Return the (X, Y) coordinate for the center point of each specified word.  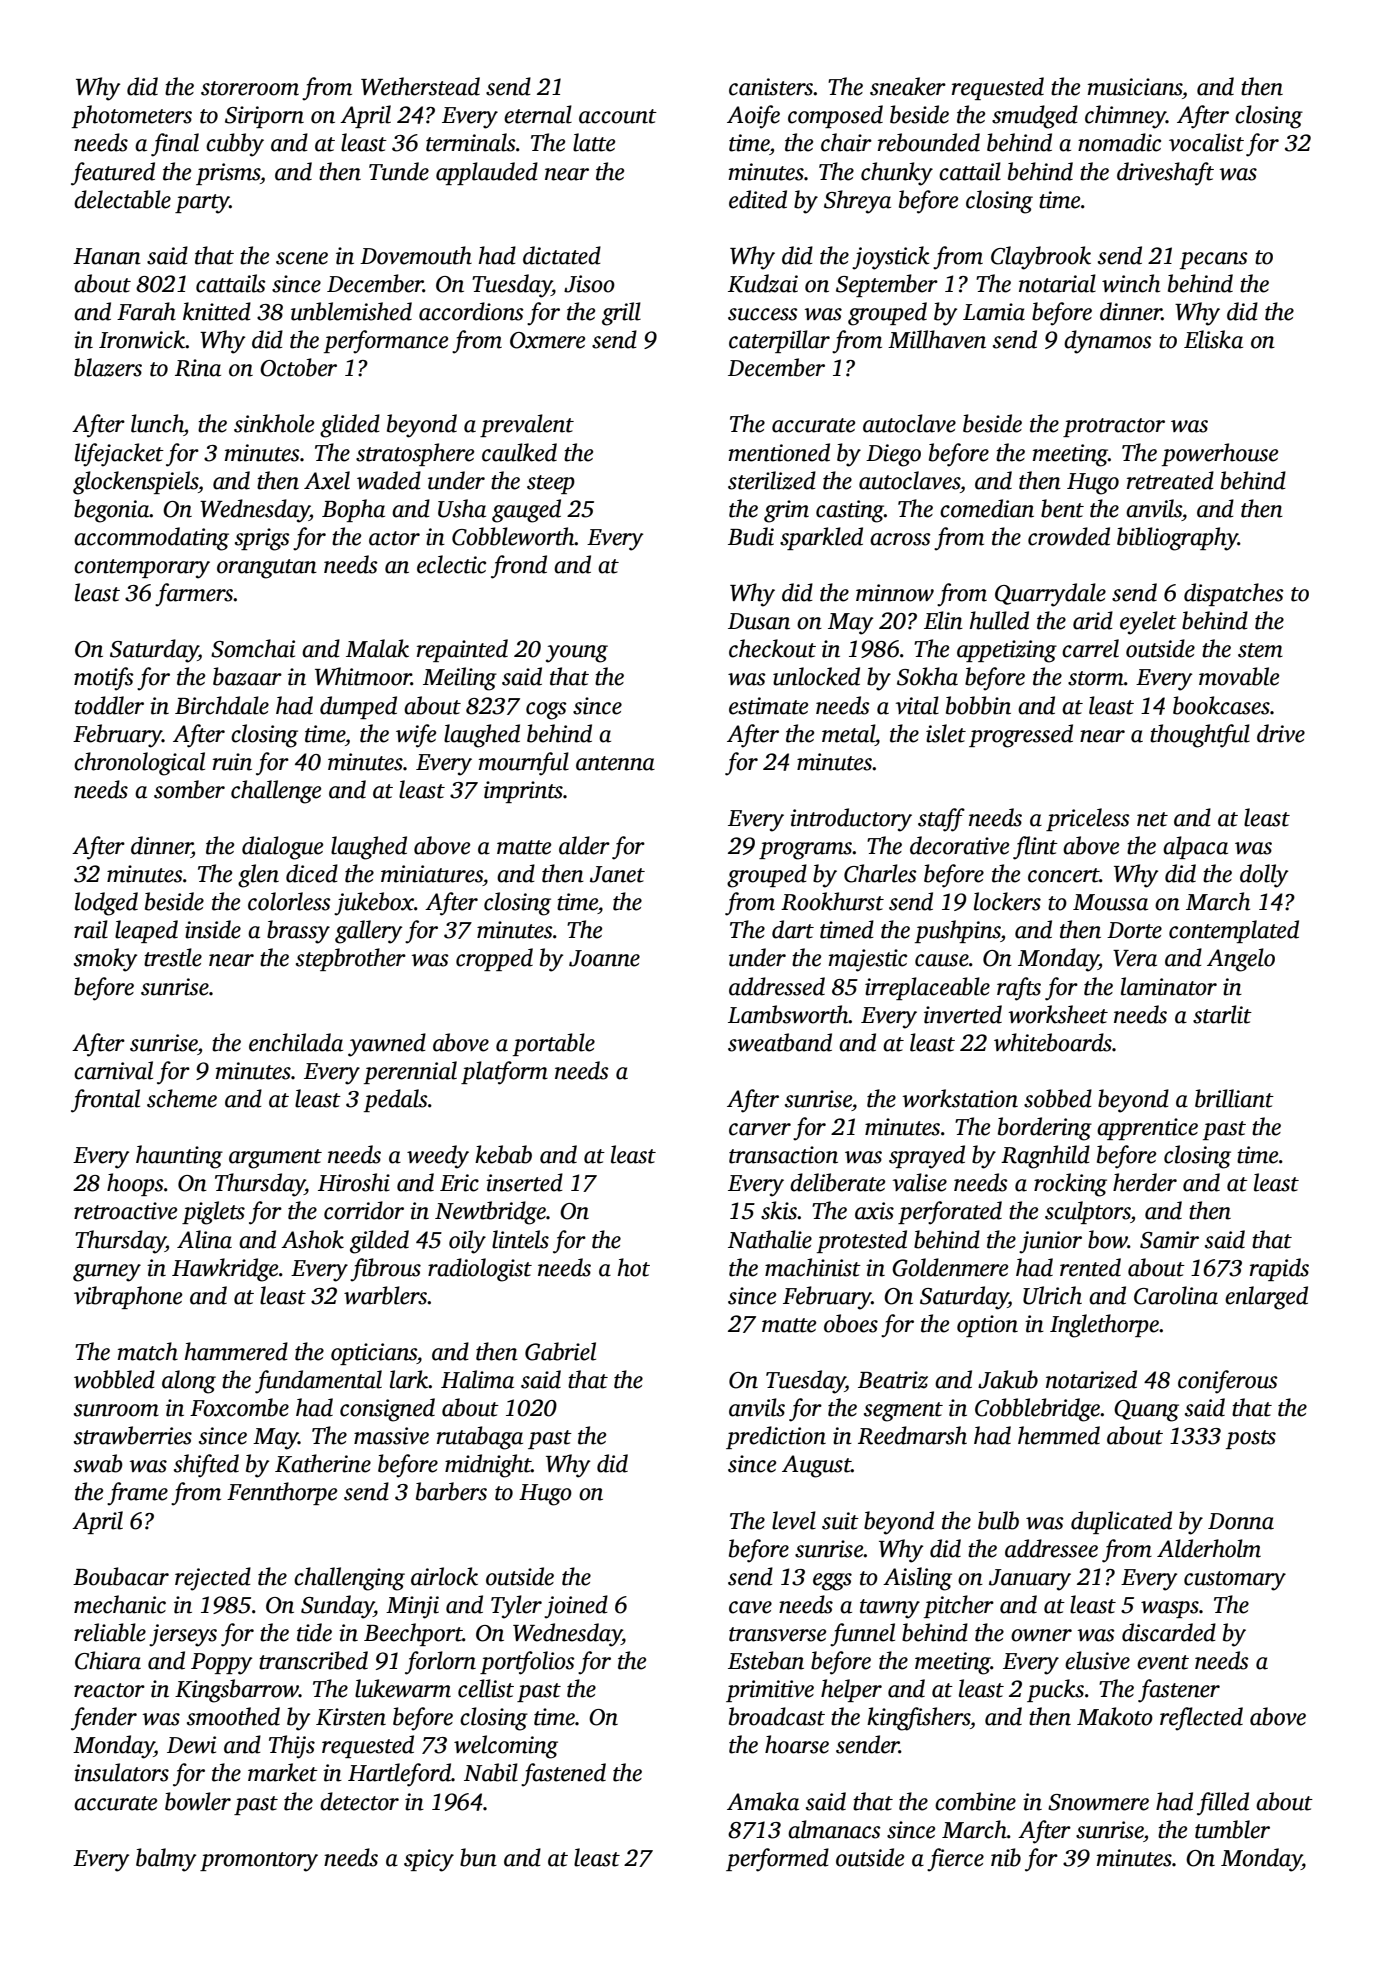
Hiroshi (354, 1182)
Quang (1146, 1411)
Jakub (1008, 1379)
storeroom (250, 88)
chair (846, 142)
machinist (813, 1267)
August (816, 1466)
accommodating (151, 539)
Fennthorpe (282, 1493)
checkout (772, 648)
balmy (166, 1860)
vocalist (1206, 142)
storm (1096, 678)
